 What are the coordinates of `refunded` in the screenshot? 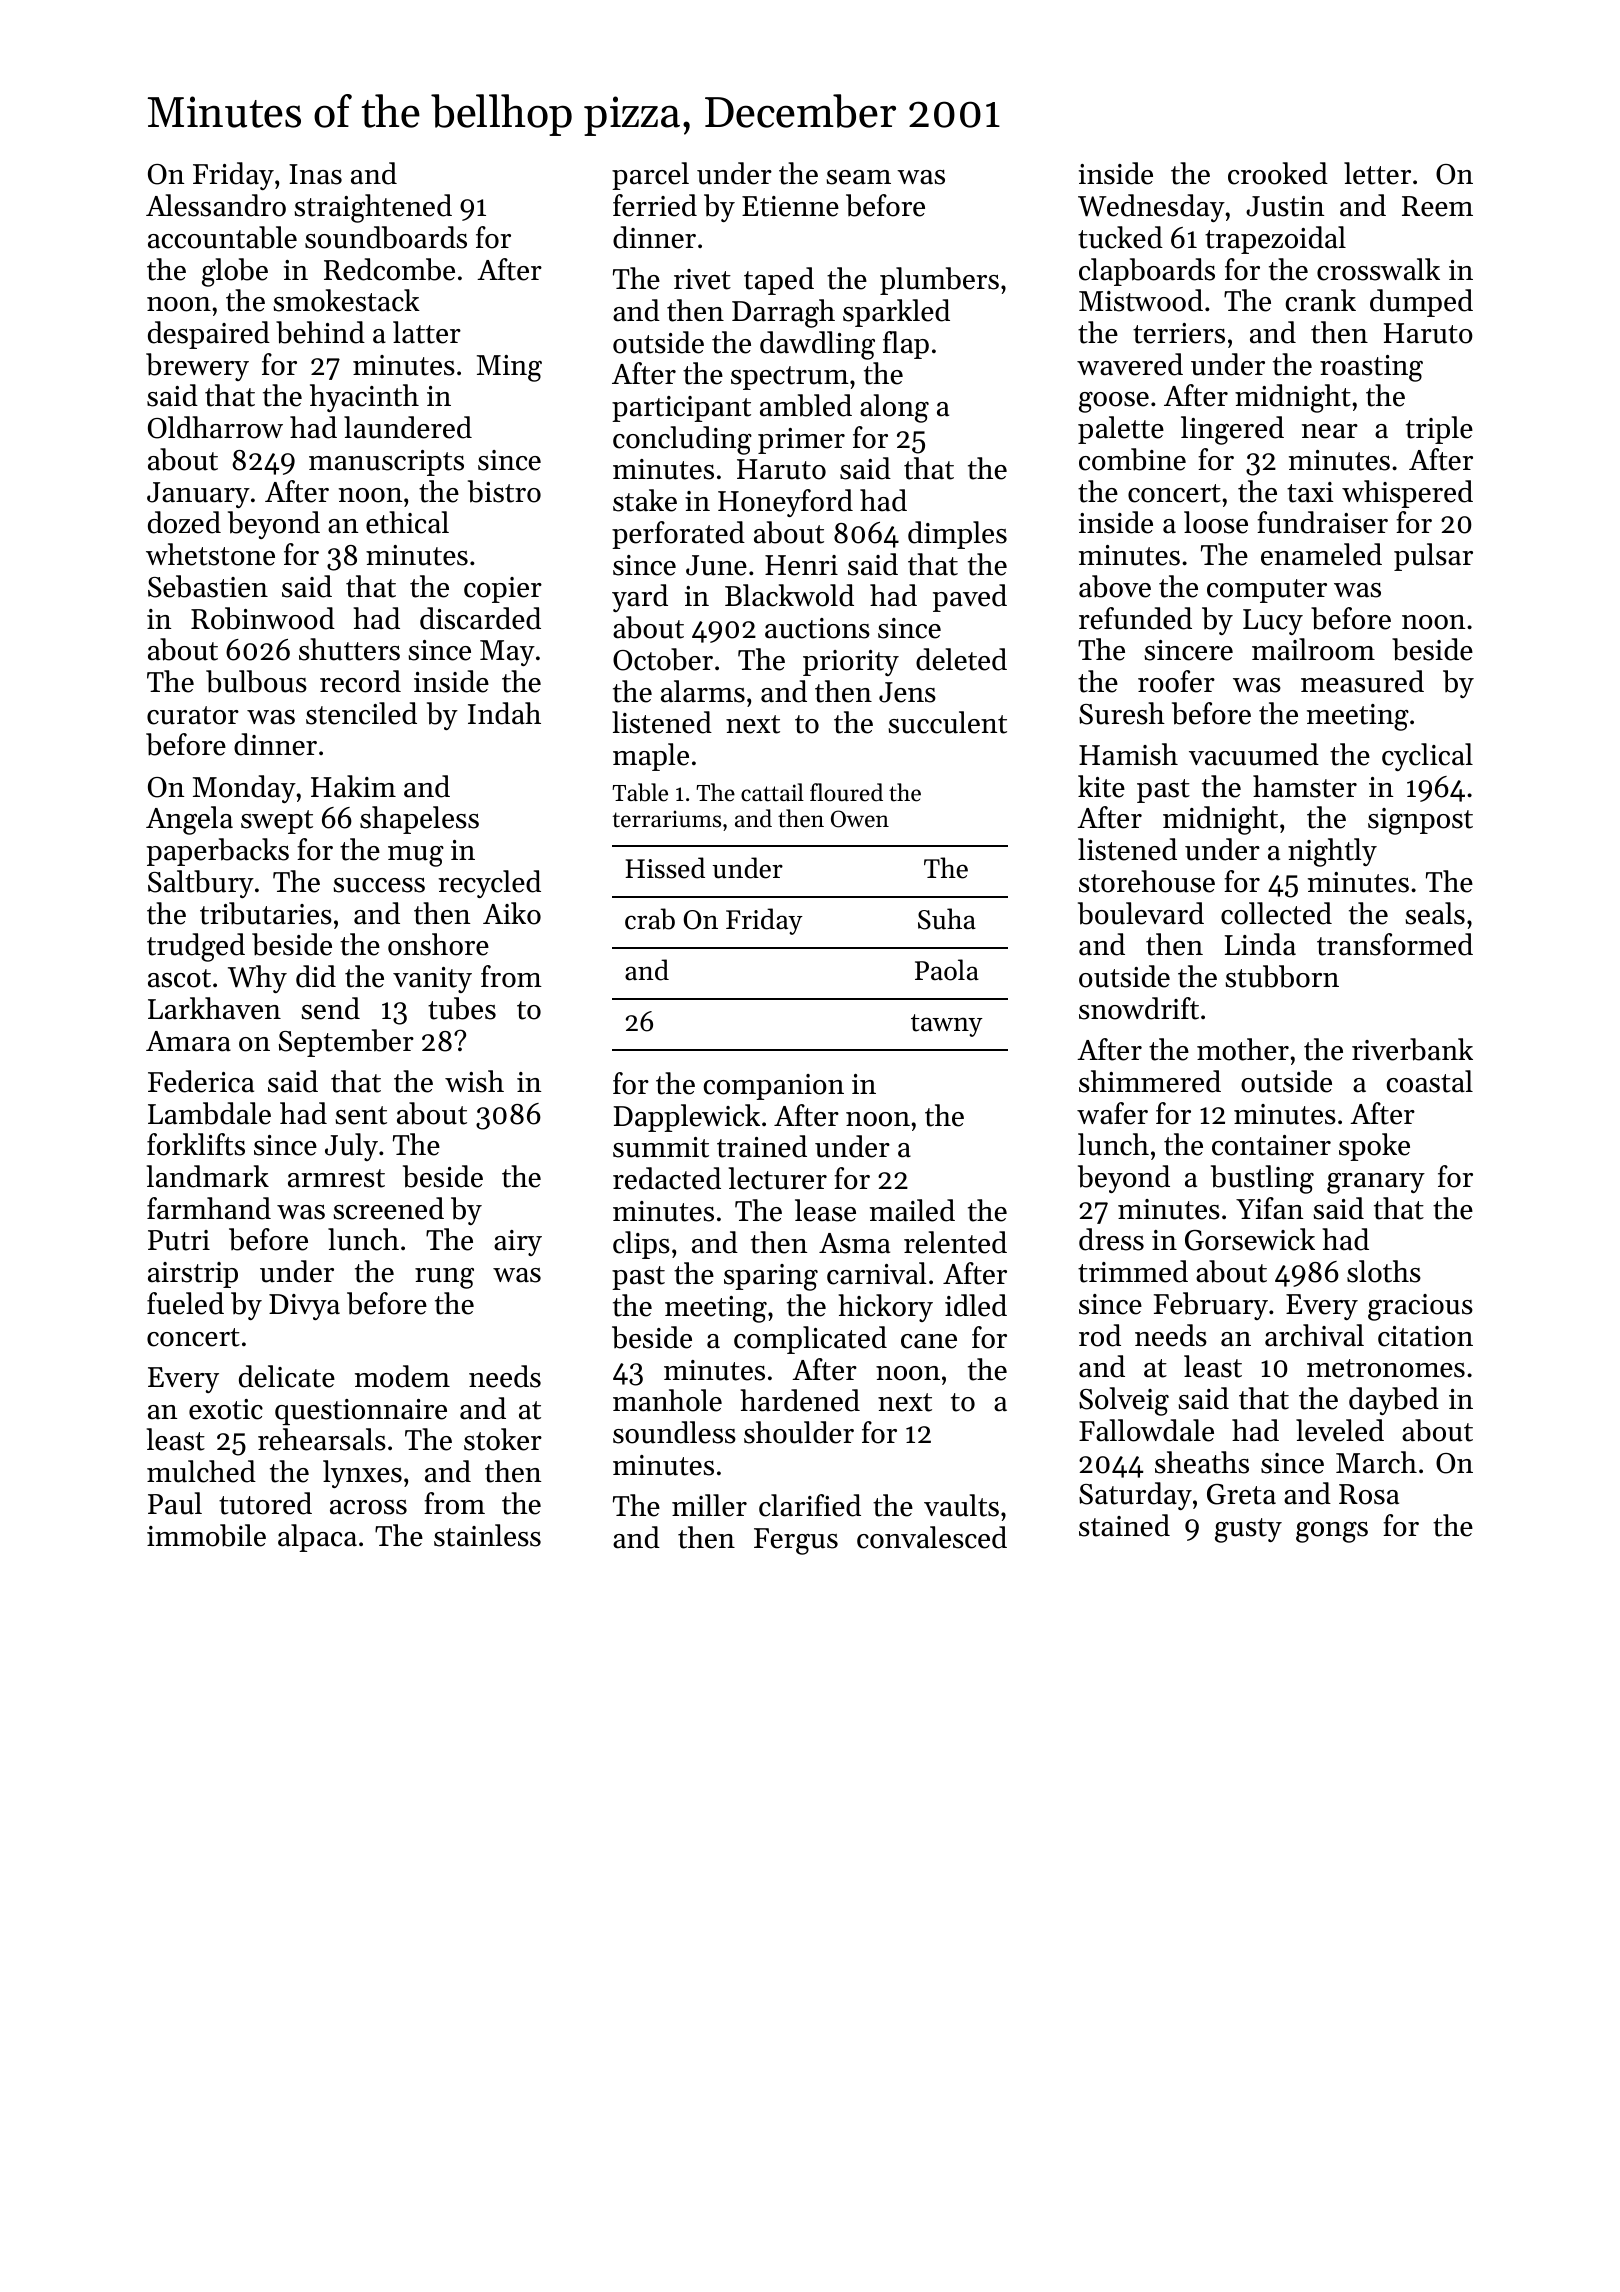 It's located at (1135, 618).
